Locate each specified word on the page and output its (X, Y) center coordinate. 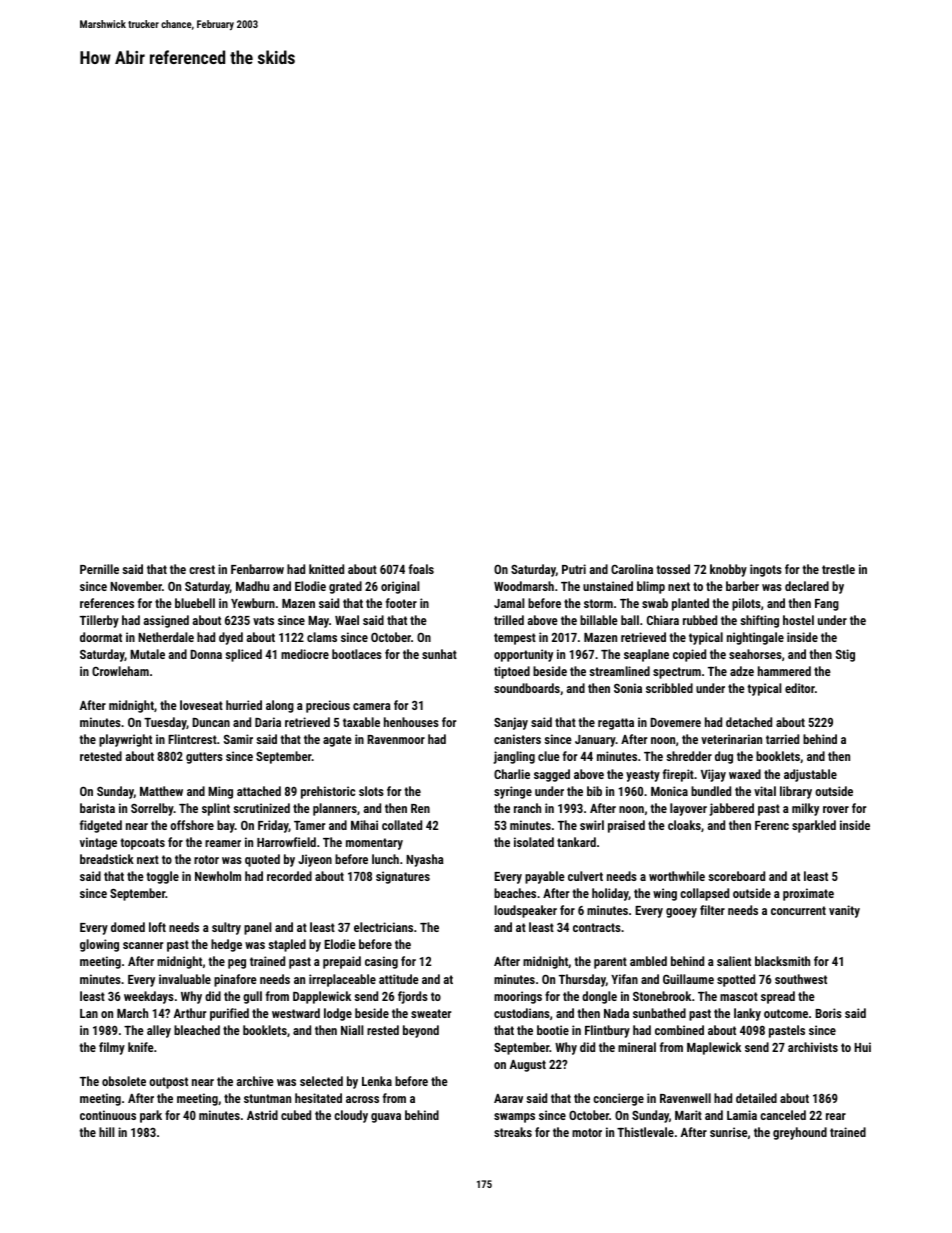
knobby (728, 570)
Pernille (99, 569)
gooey (681, 913)
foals (421, 569)
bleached (197, 1030)
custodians (522, 1013)
